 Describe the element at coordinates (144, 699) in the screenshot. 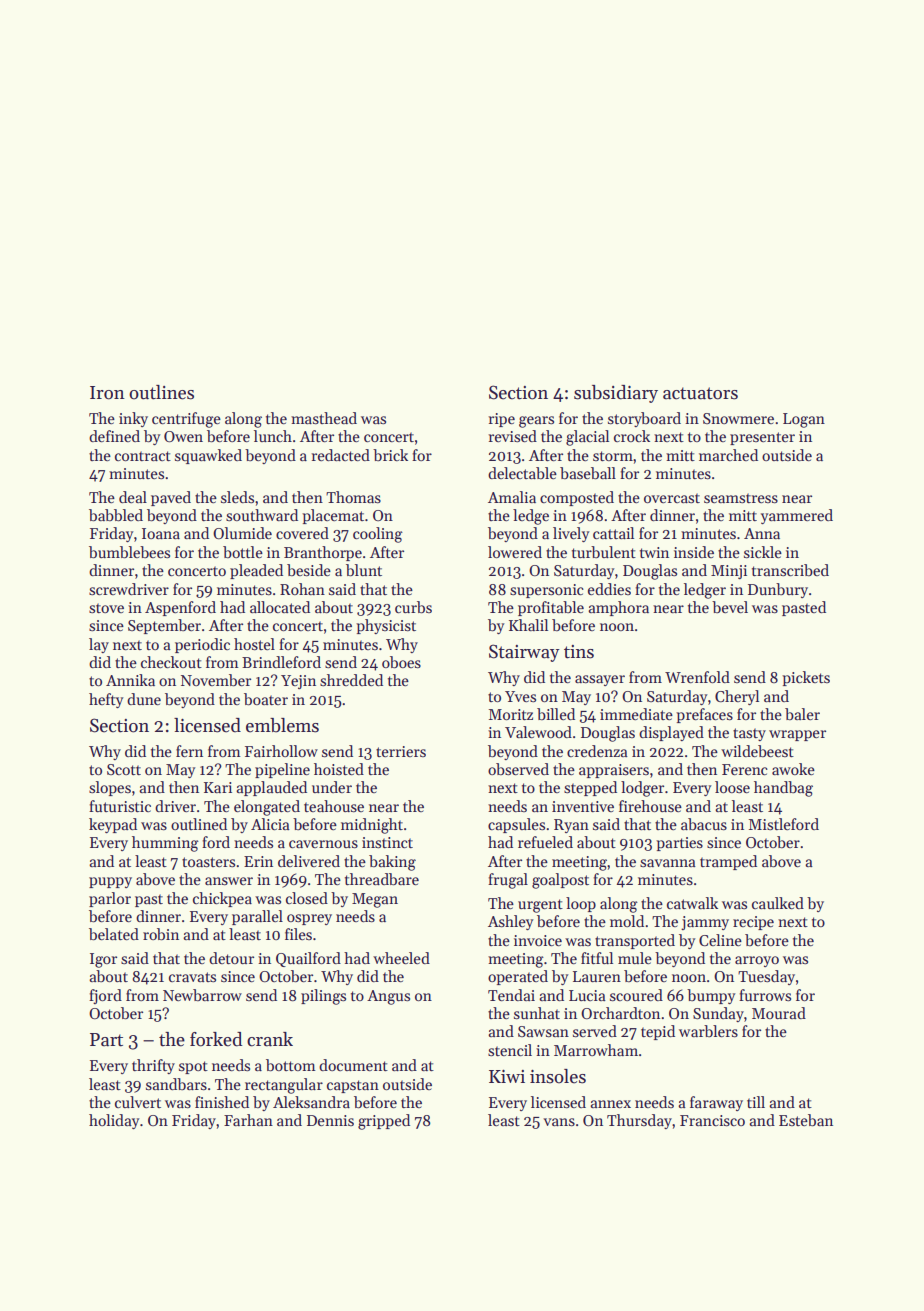

I see `dune` at that location.
